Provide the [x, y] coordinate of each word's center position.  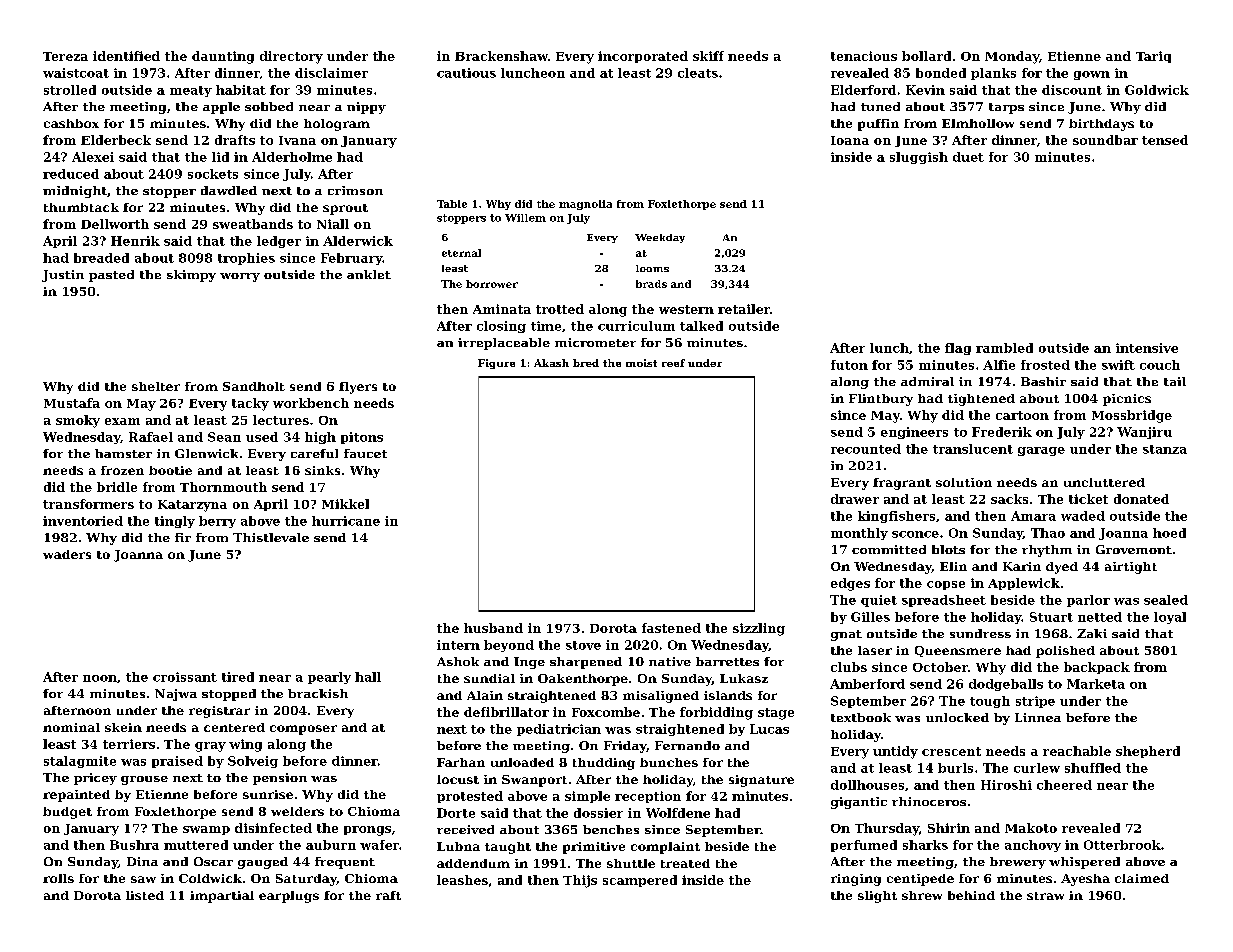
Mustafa [72, 403]
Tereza [65, 56]
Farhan [461, 762]
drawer [855, 499]
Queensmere [958, 651]
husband [493, 628]
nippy [366, 108]
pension [280, 779]
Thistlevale [271, 537]
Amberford [867, 684]
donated [1141, 499]
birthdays [1101, 125]
